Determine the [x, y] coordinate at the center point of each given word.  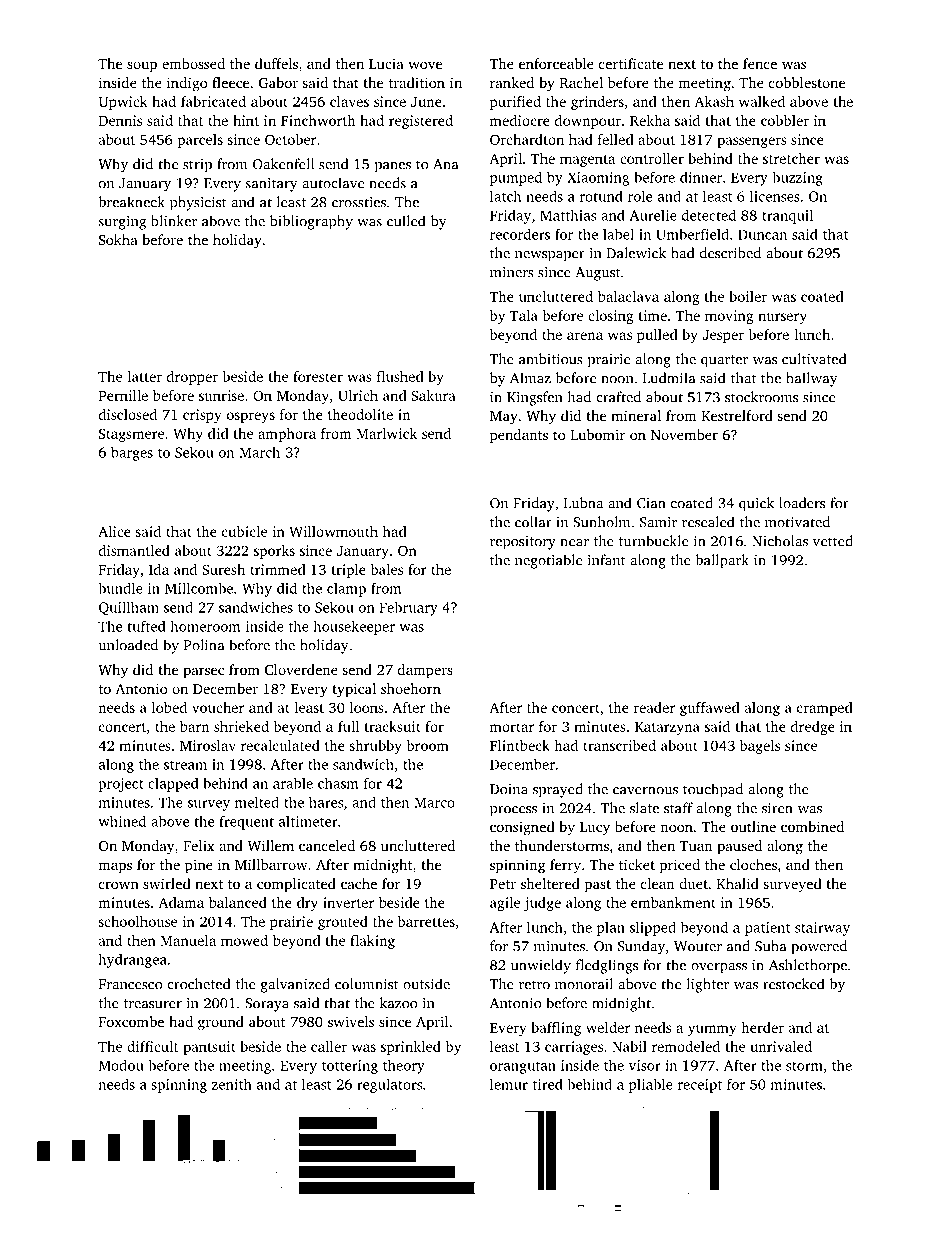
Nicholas [780, 541]
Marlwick [386, 433]
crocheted [198, 984]
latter [144, 376]
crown [119, 885]
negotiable [548, 561]
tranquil [787, 216]
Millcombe [199, 588]
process [513, 811]
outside [426, 984]
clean [657, 883]
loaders [802, 503]
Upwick [123, 103]
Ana [445, 164]
